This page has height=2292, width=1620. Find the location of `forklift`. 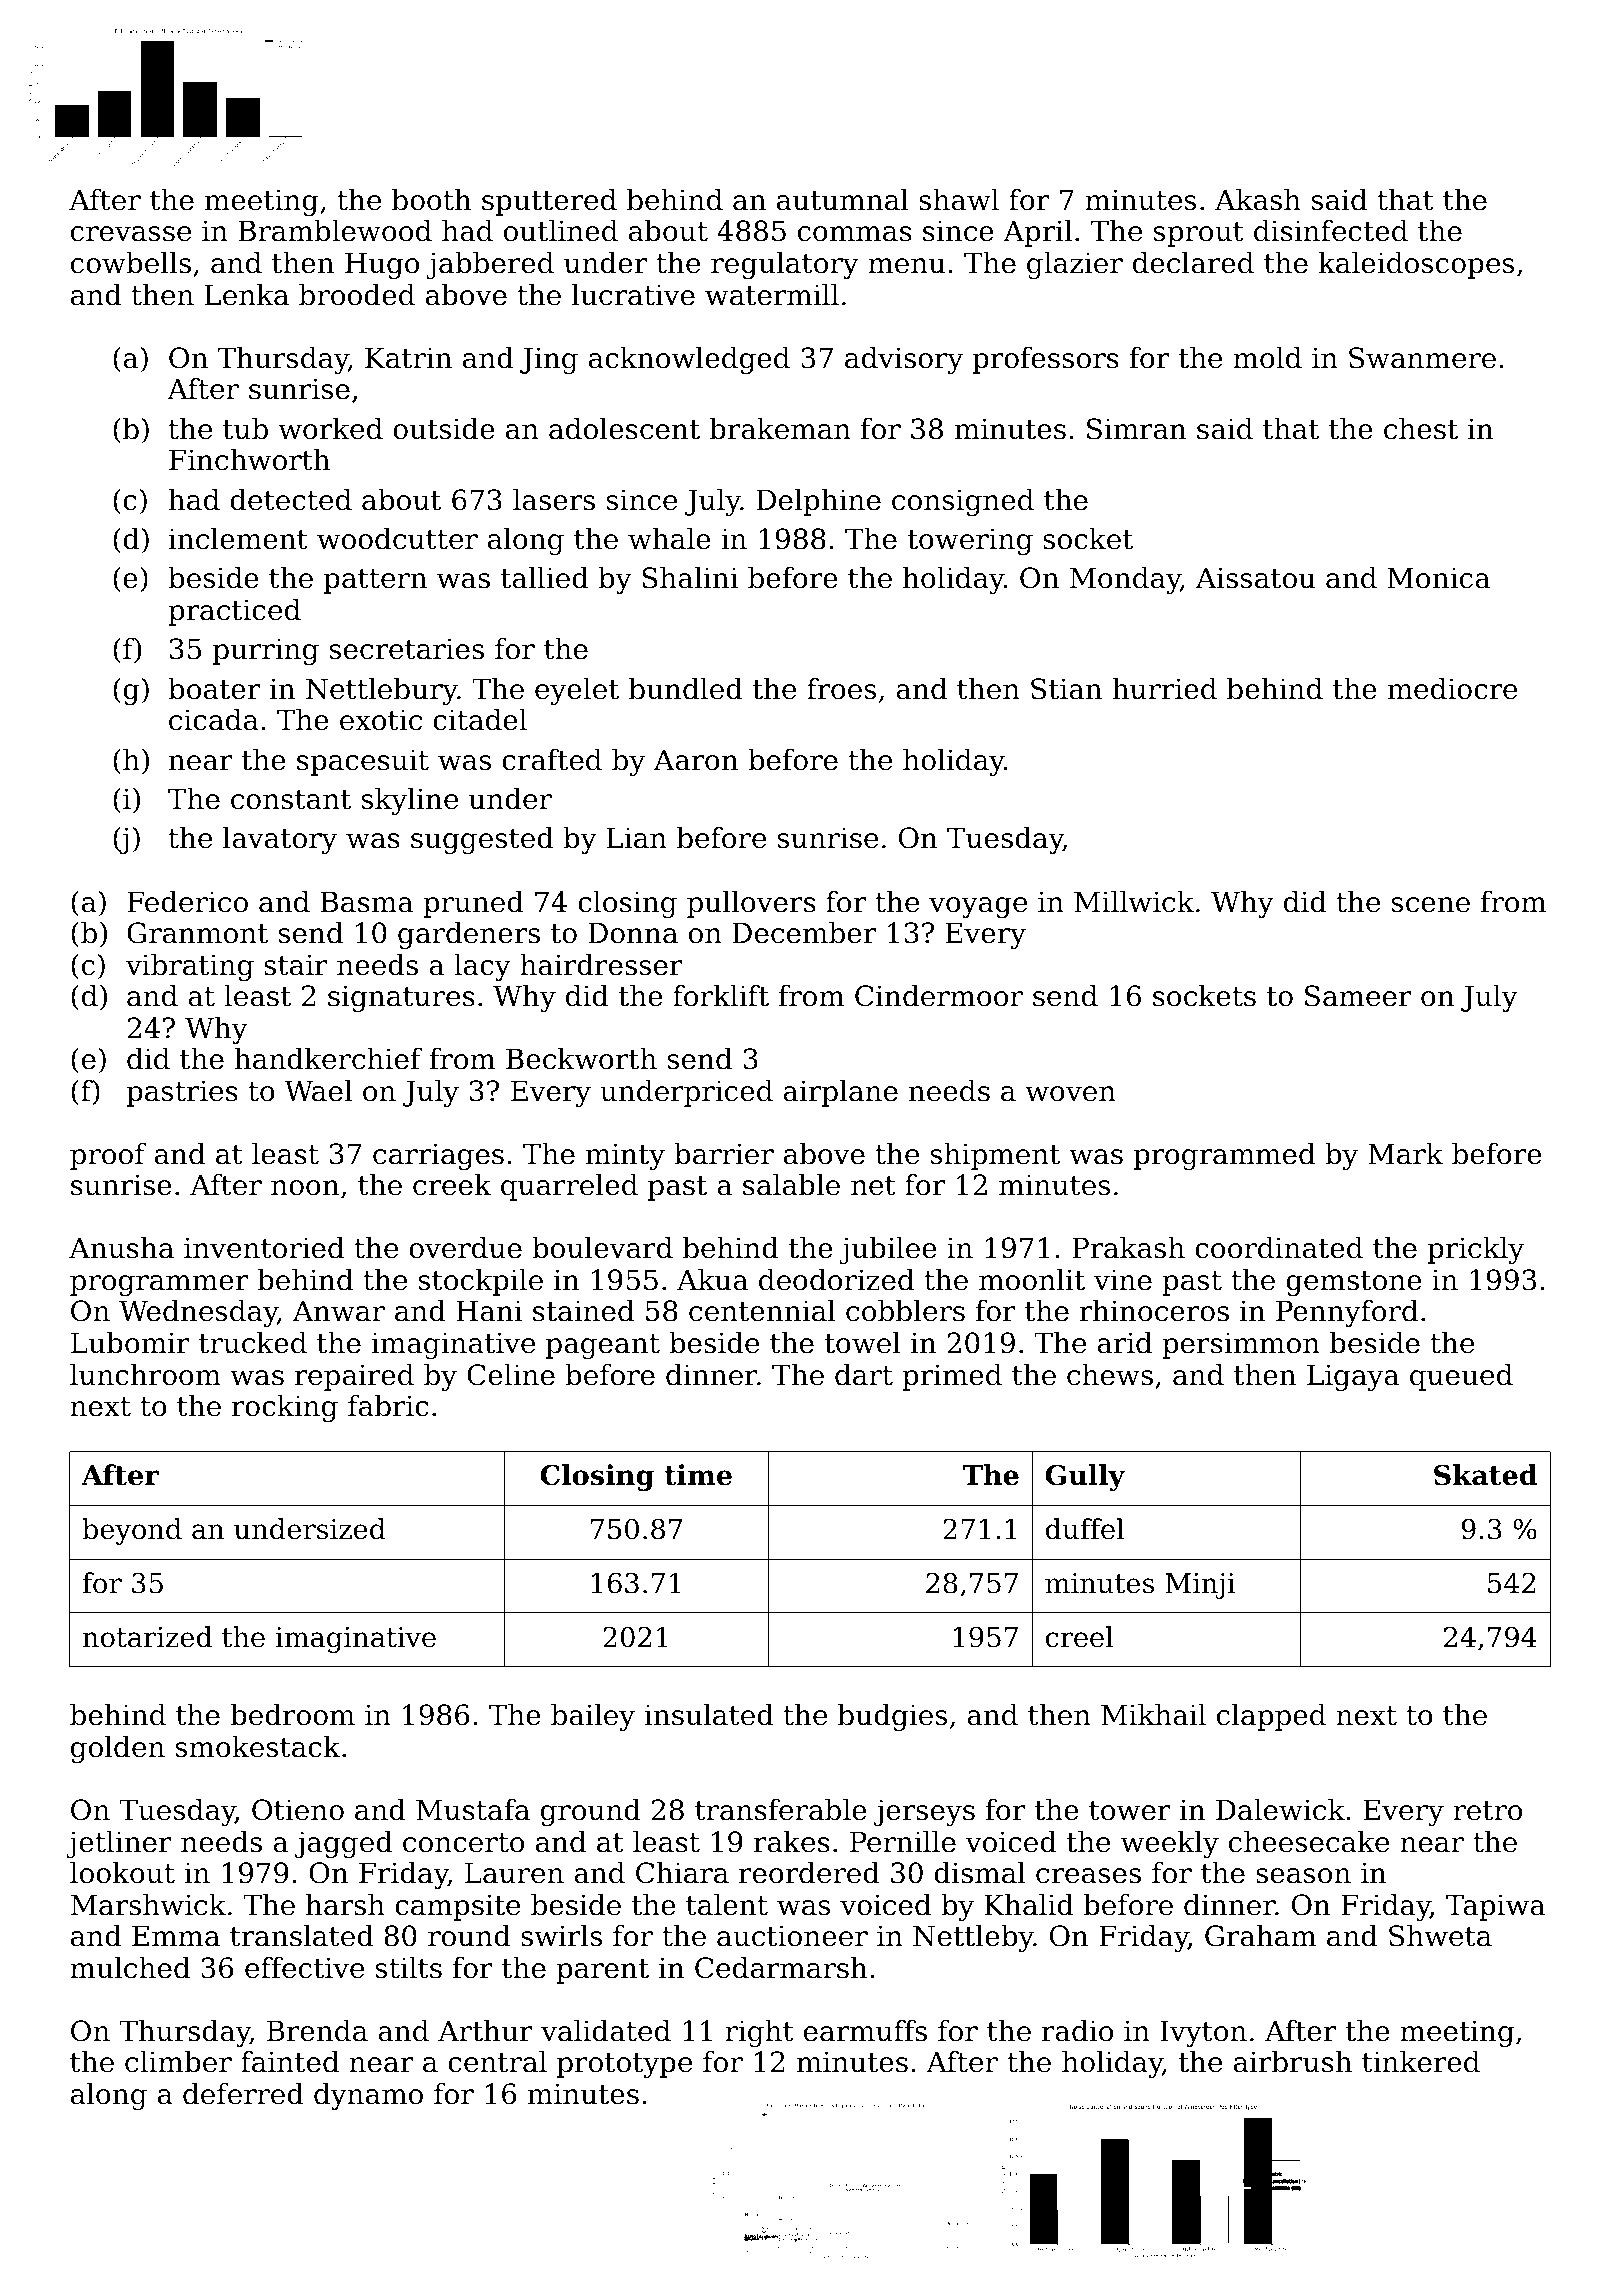

forklift is located at coordinates (721, 996).
